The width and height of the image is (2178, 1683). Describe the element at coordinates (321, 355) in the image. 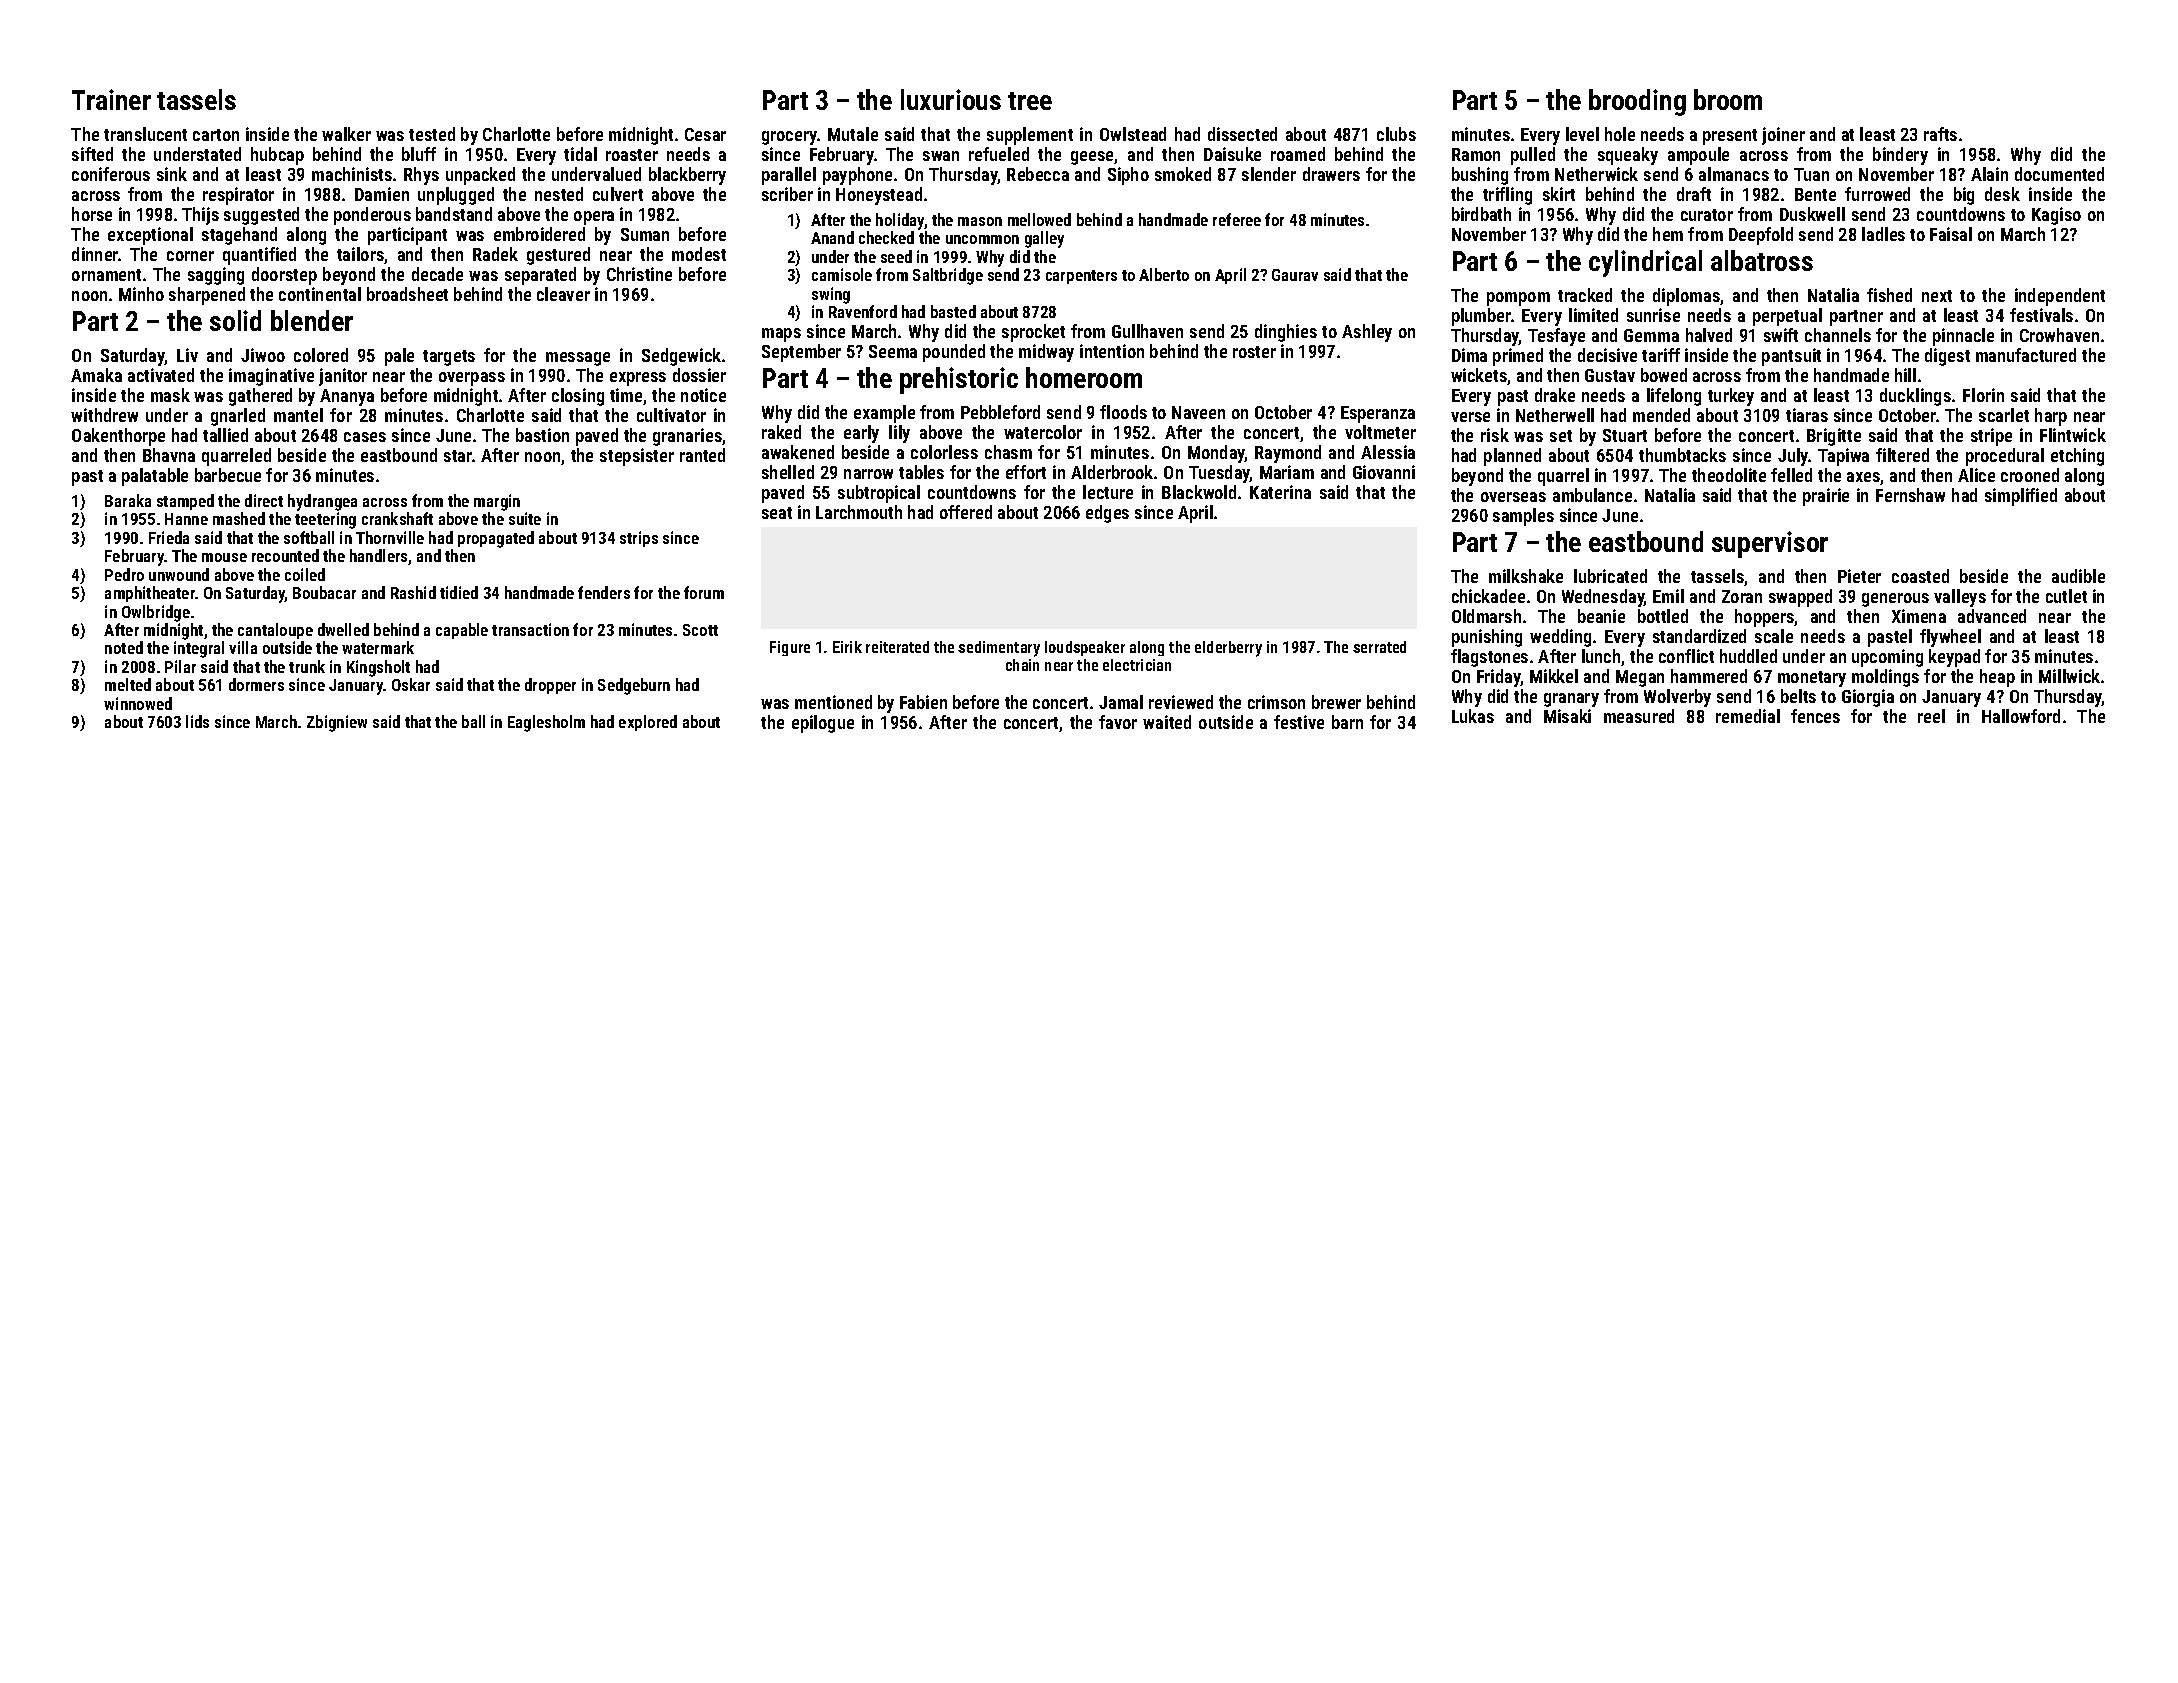

I see `colored` at that location.
